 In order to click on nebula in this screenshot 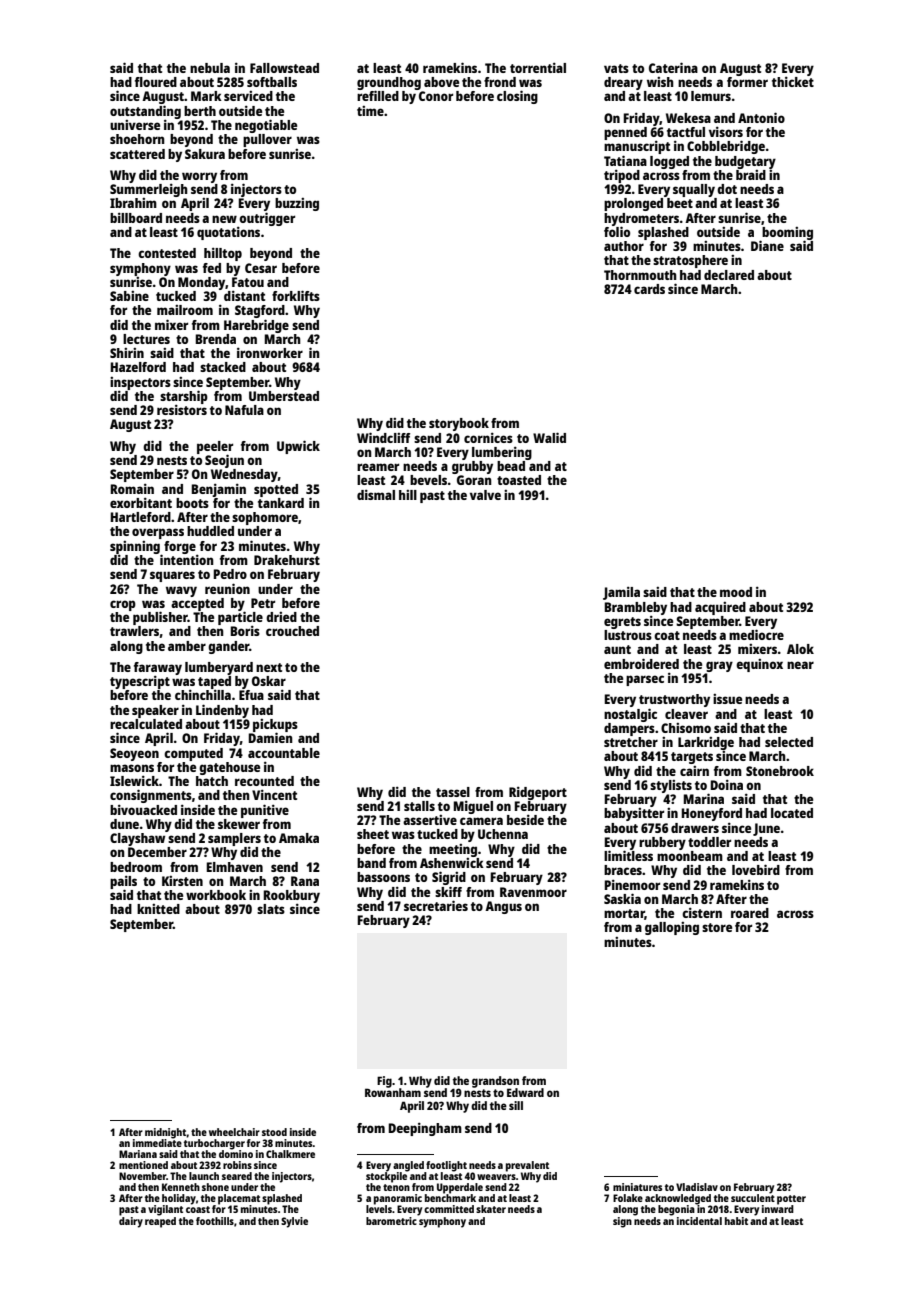, I will do `click(210, 68)`.
